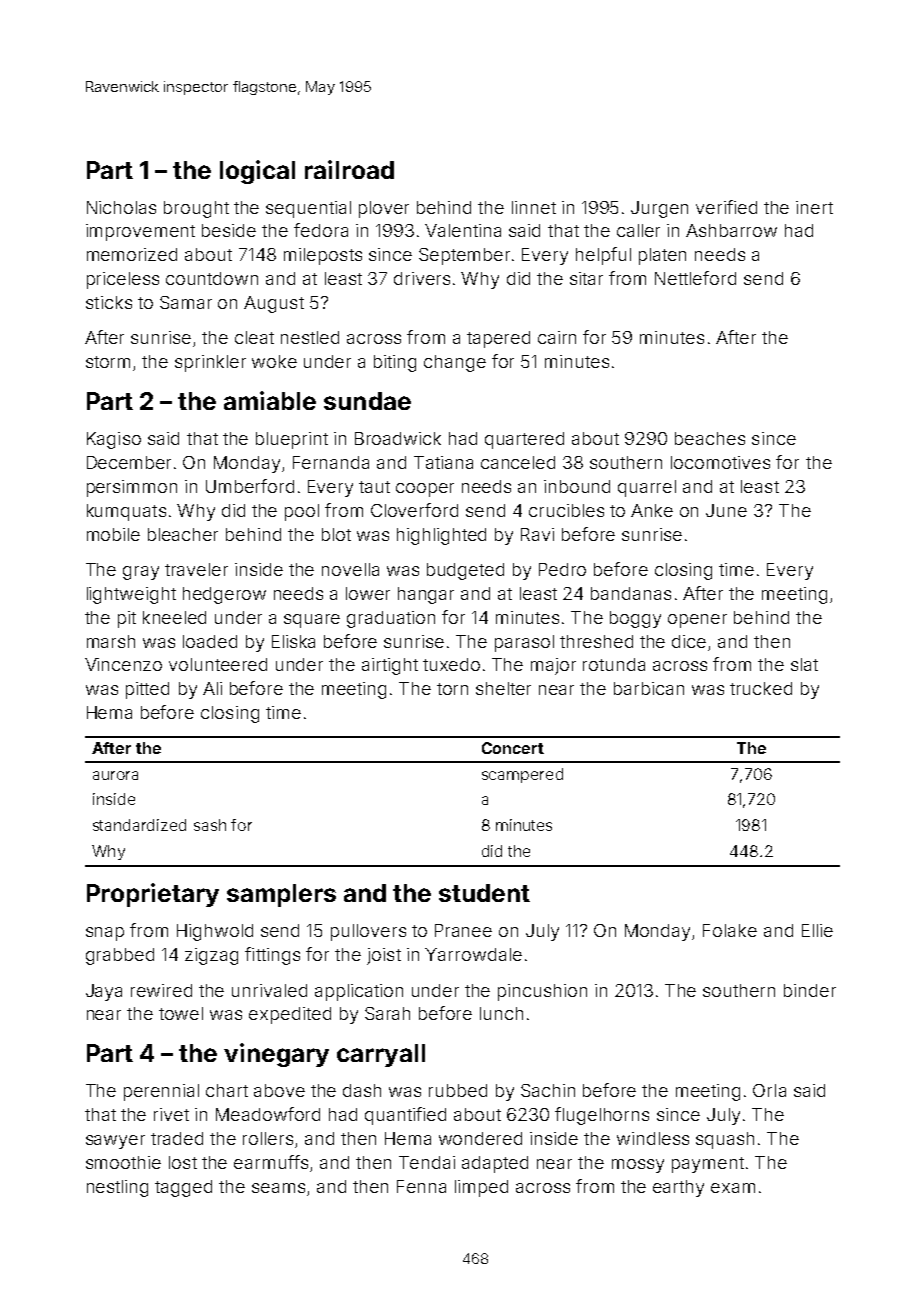 The image size is (924, 1311). Describe the element at coordinates (484, 893) in the screenshot. I see `student` at that location.
